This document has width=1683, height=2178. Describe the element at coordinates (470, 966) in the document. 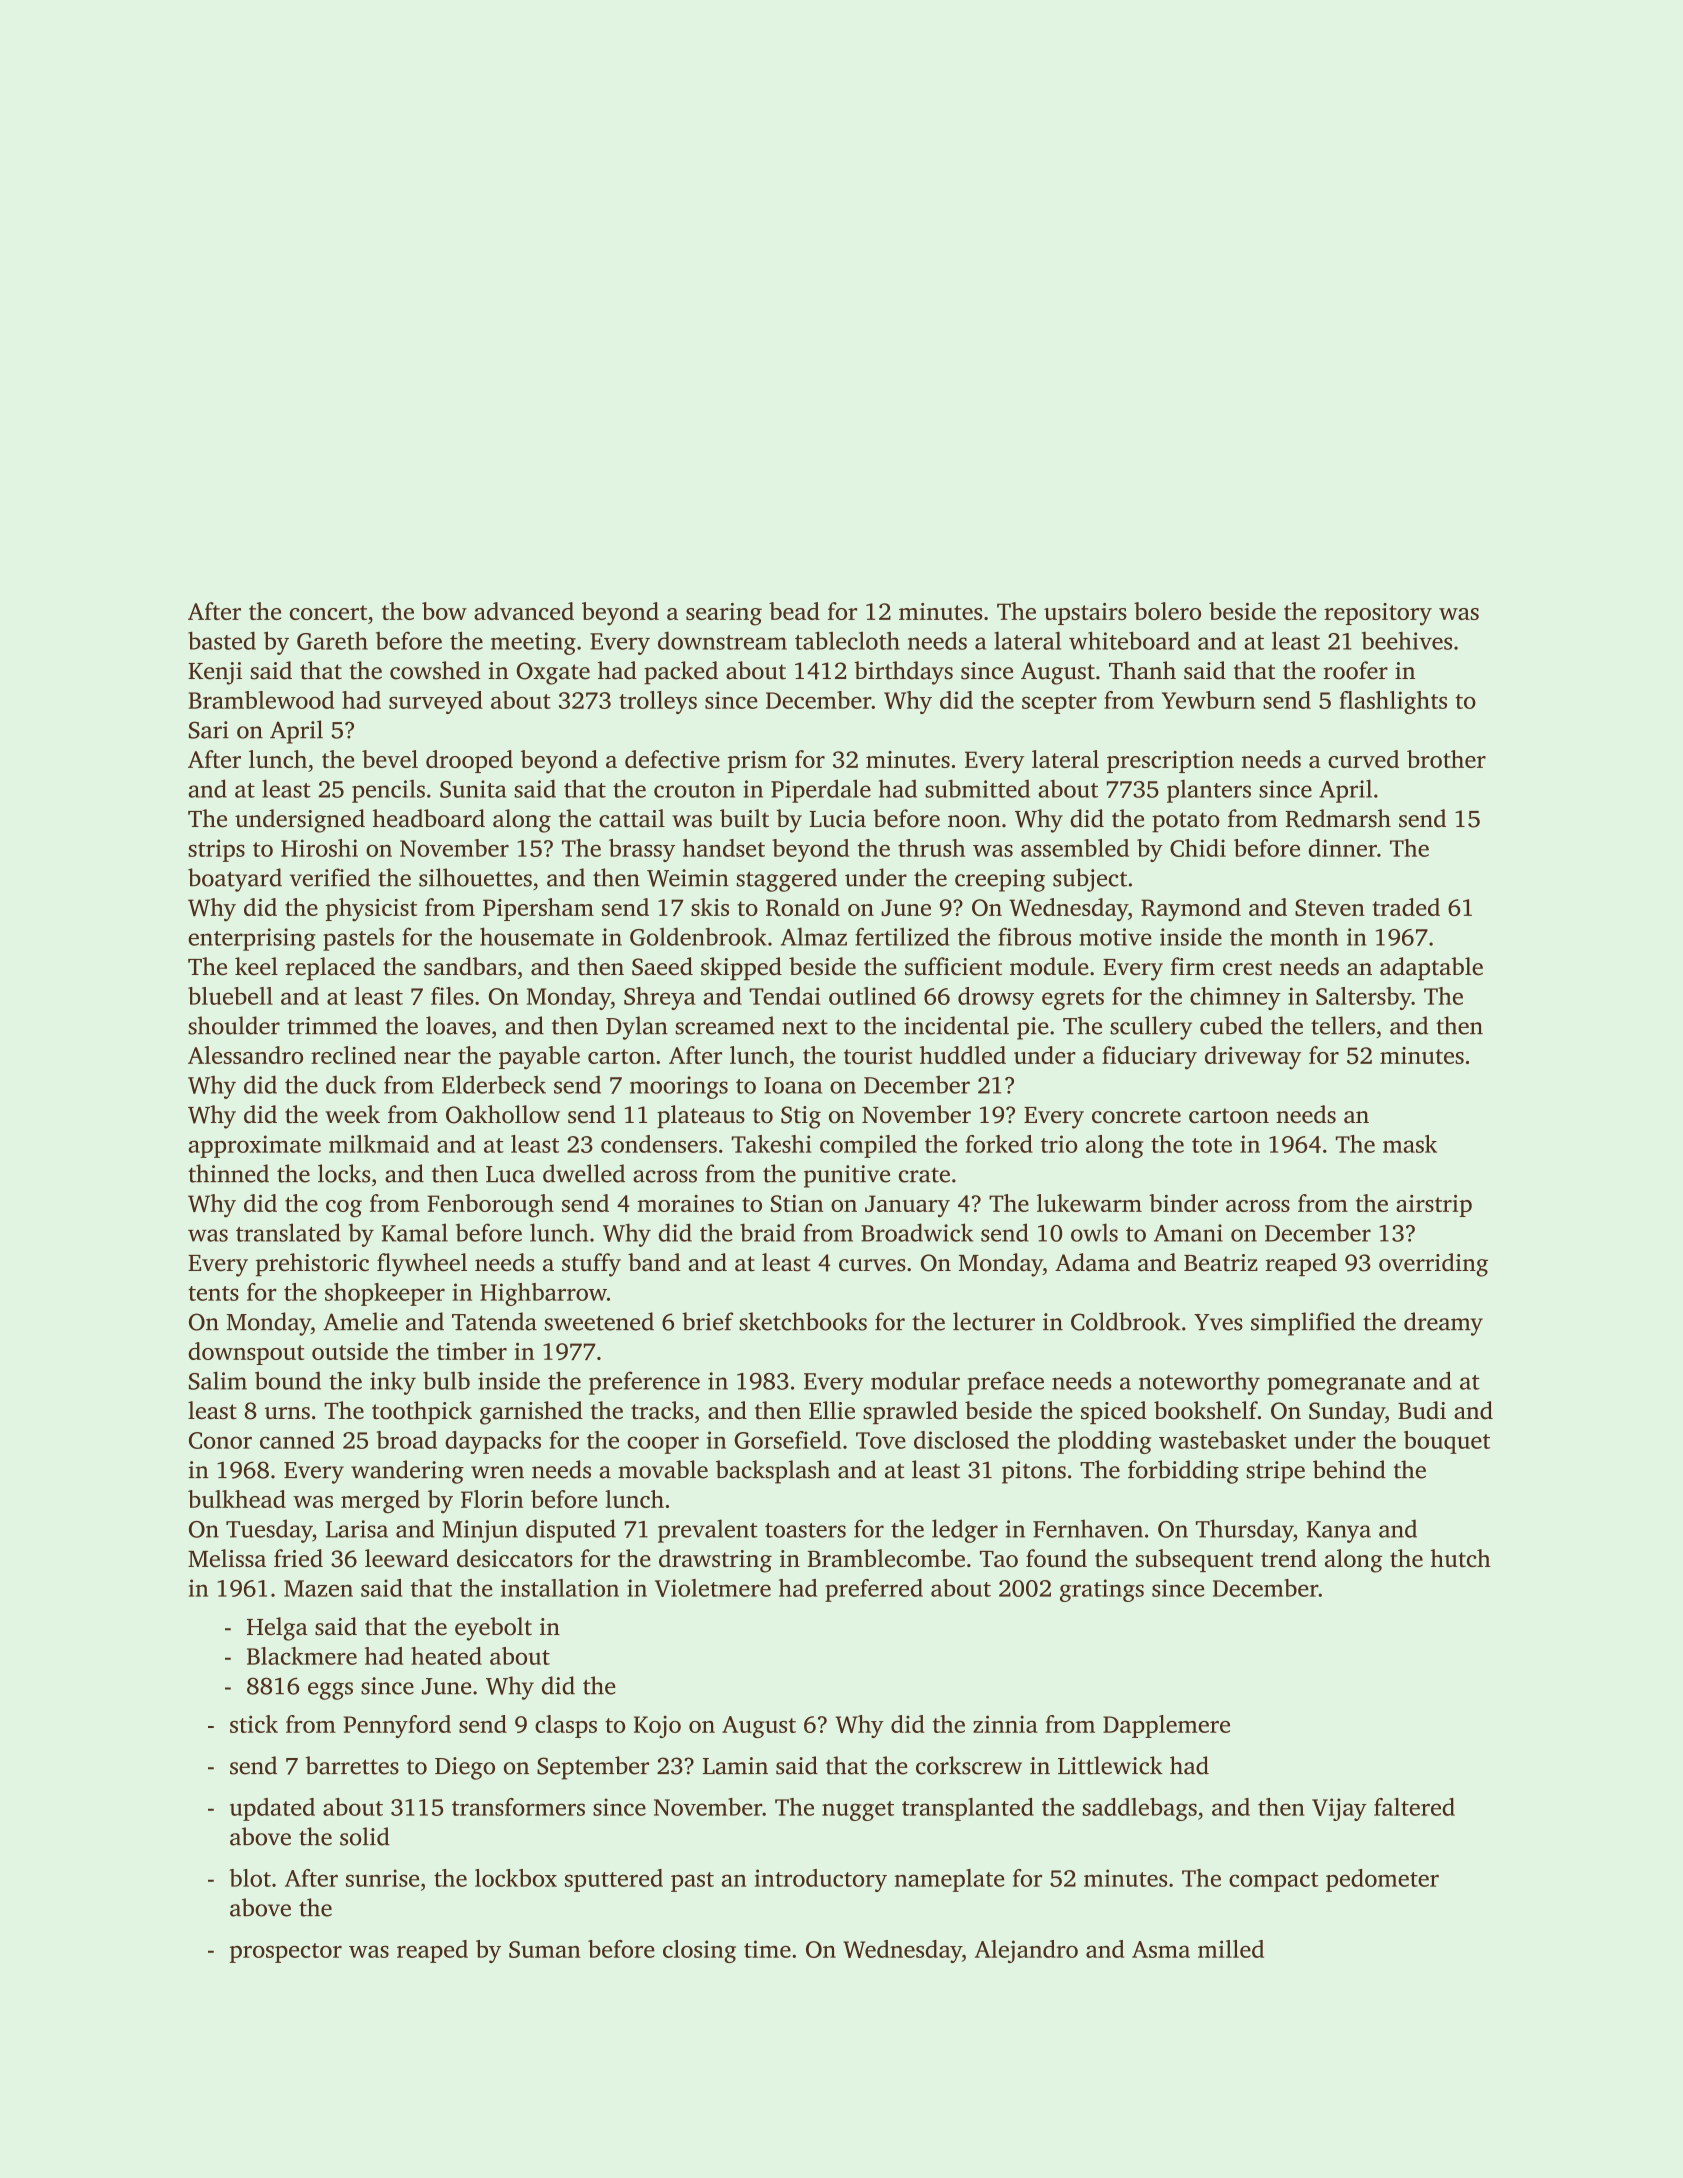

I see `sandbars` at that location.
